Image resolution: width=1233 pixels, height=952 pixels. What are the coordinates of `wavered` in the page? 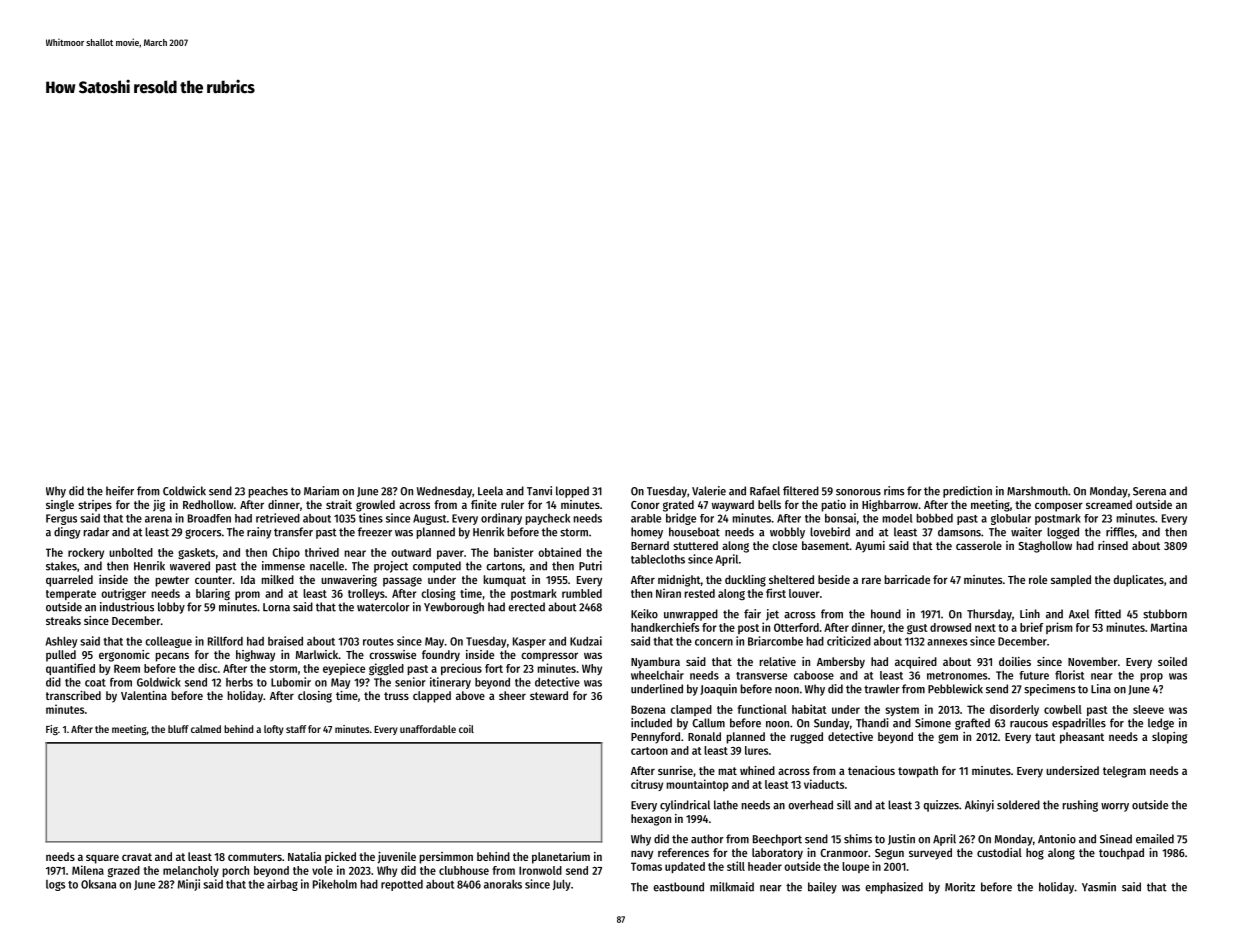 It's located at (190, 566).
